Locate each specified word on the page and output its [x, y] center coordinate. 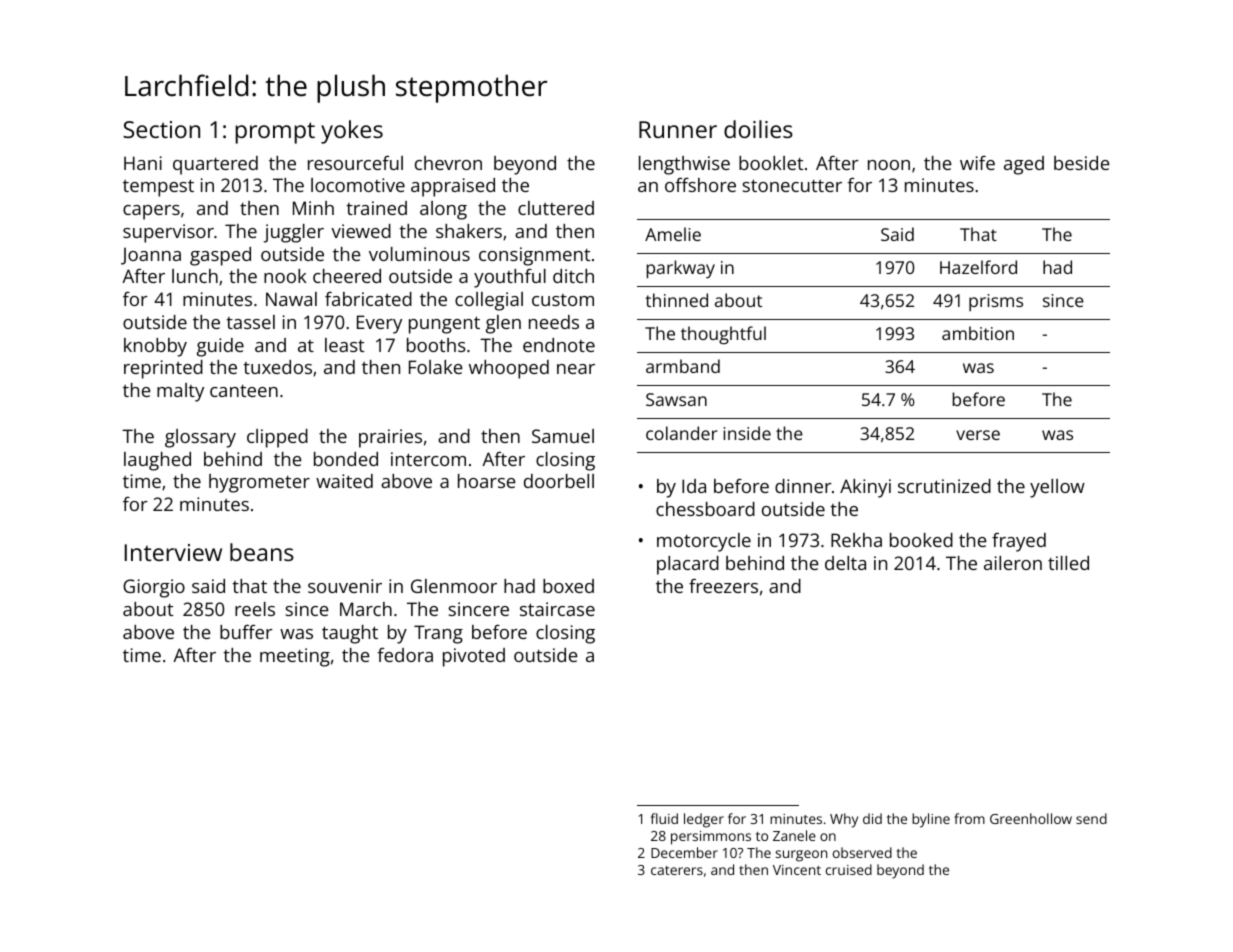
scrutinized [944, 486]
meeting [295, 657]
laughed [157, 461]
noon [889, 165]
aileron [1013, 563]
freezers [723, 586]
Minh [313, 208]
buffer [246, 632]
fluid [664, 818]
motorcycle [704, 542]
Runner [678, 129]
